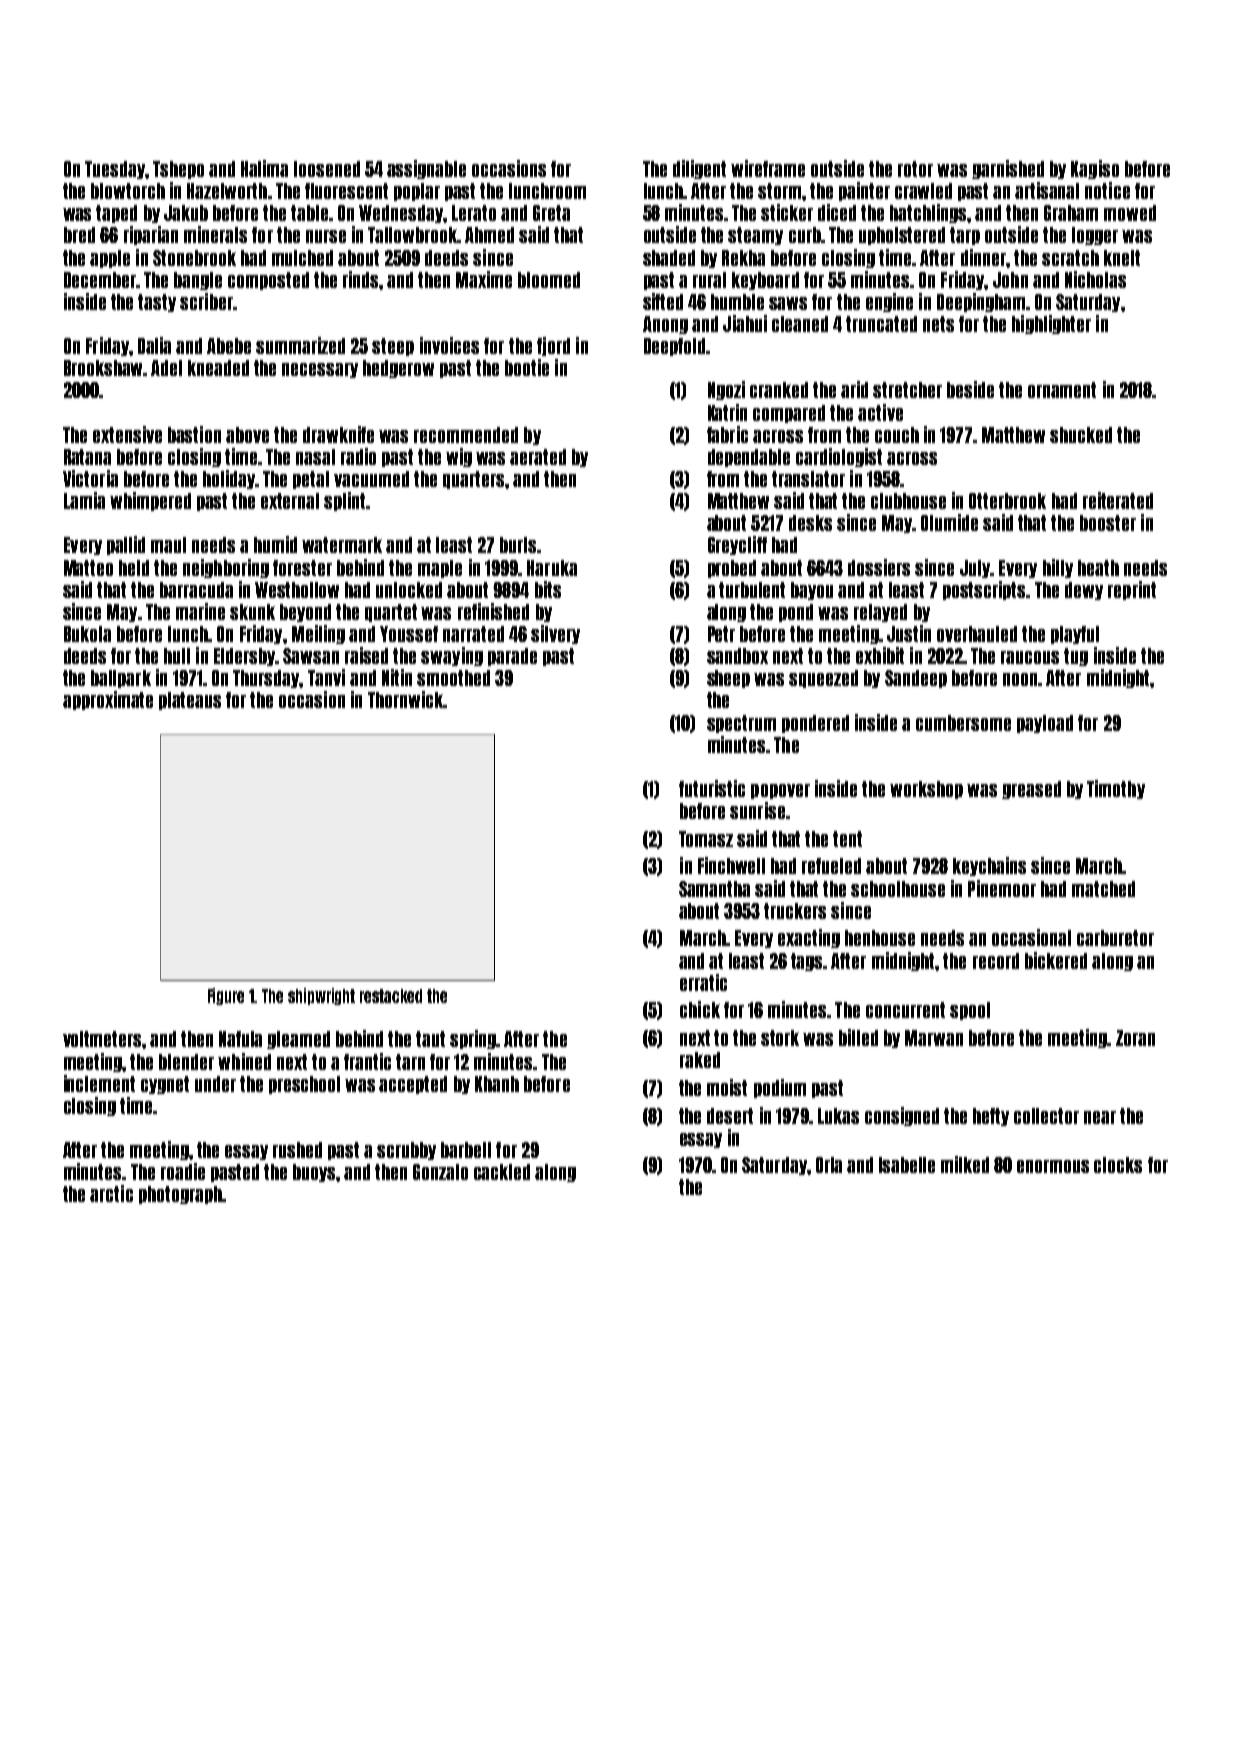  What do you see at coordinates (1095, 169) in the document?
I see `Kagiso` at bounding box center [1095, 169].
